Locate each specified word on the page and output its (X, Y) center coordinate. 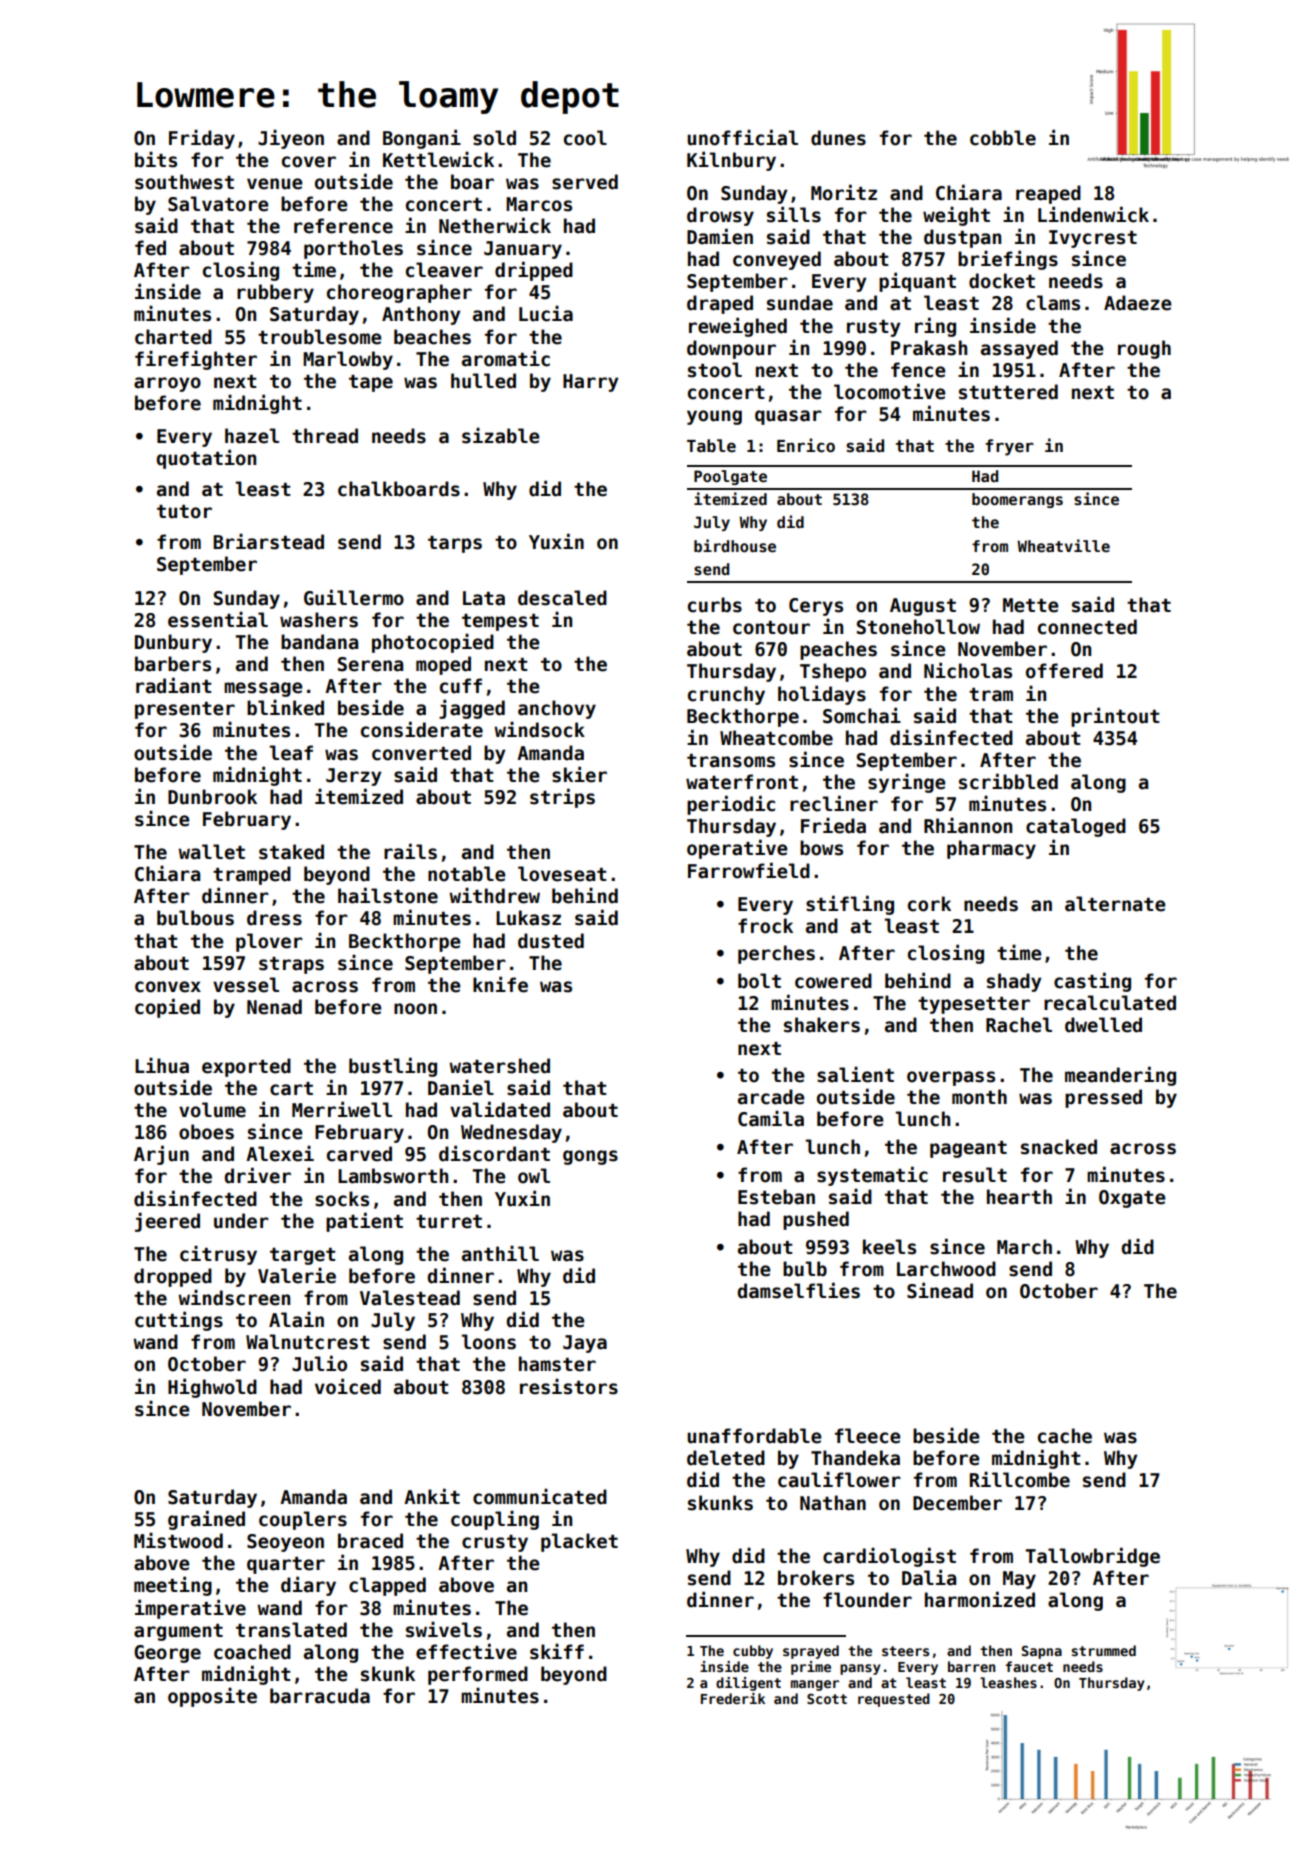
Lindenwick (1093, 214)
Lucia (546, 313)
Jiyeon (291, 139)
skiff (557, 1651)
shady (1014, 982)
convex (168, 987)
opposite (212, 1697)
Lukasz (528, 918)
